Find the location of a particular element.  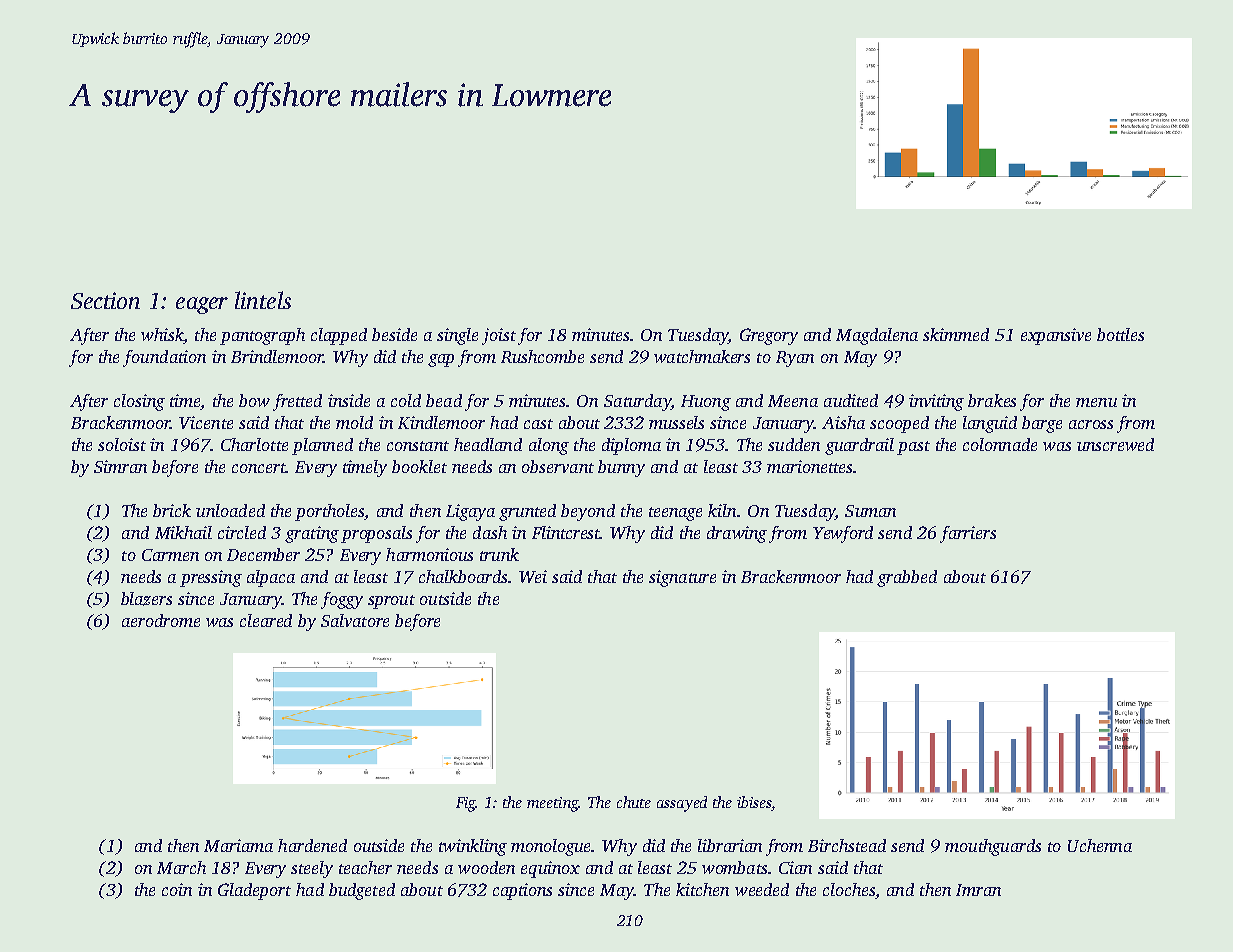

mouthguards is located at coordinates (993, 847).
